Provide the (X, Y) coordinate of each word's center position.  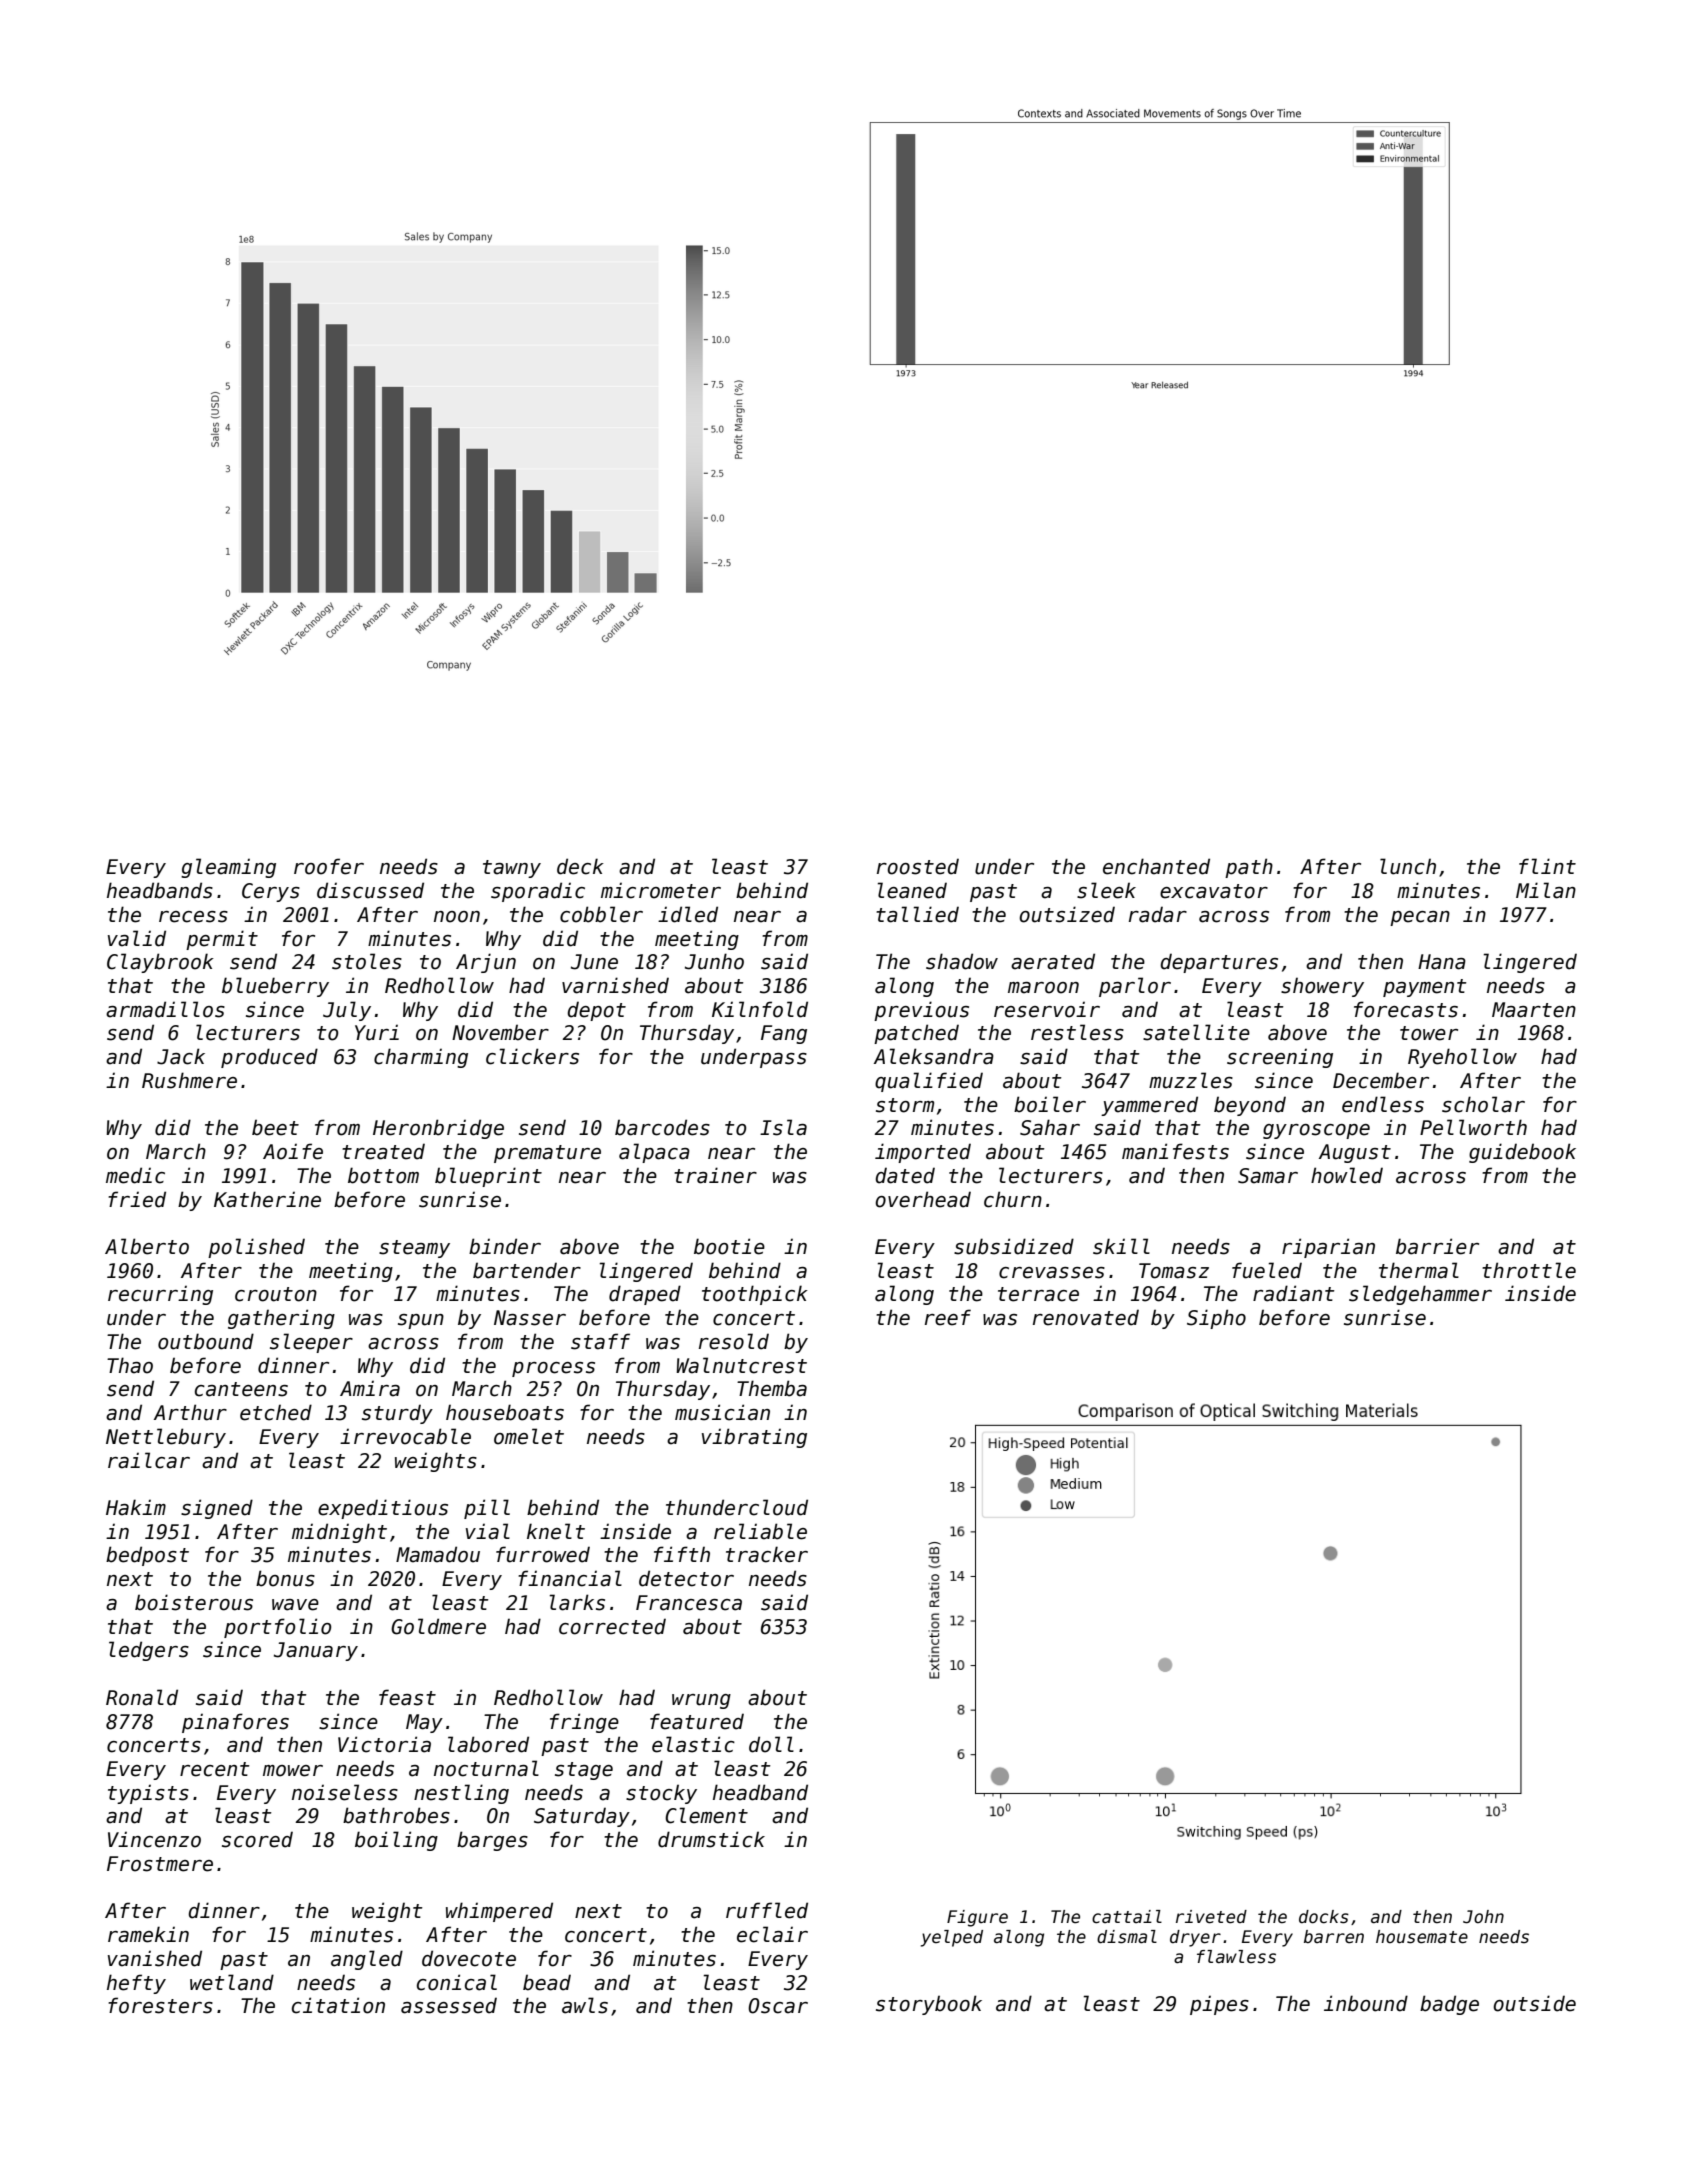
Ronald (142, 1697)
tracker (767, 1554)
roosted (918, 866)
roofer (329, 866)
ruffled (767, 1910)
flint (1547, 866)
